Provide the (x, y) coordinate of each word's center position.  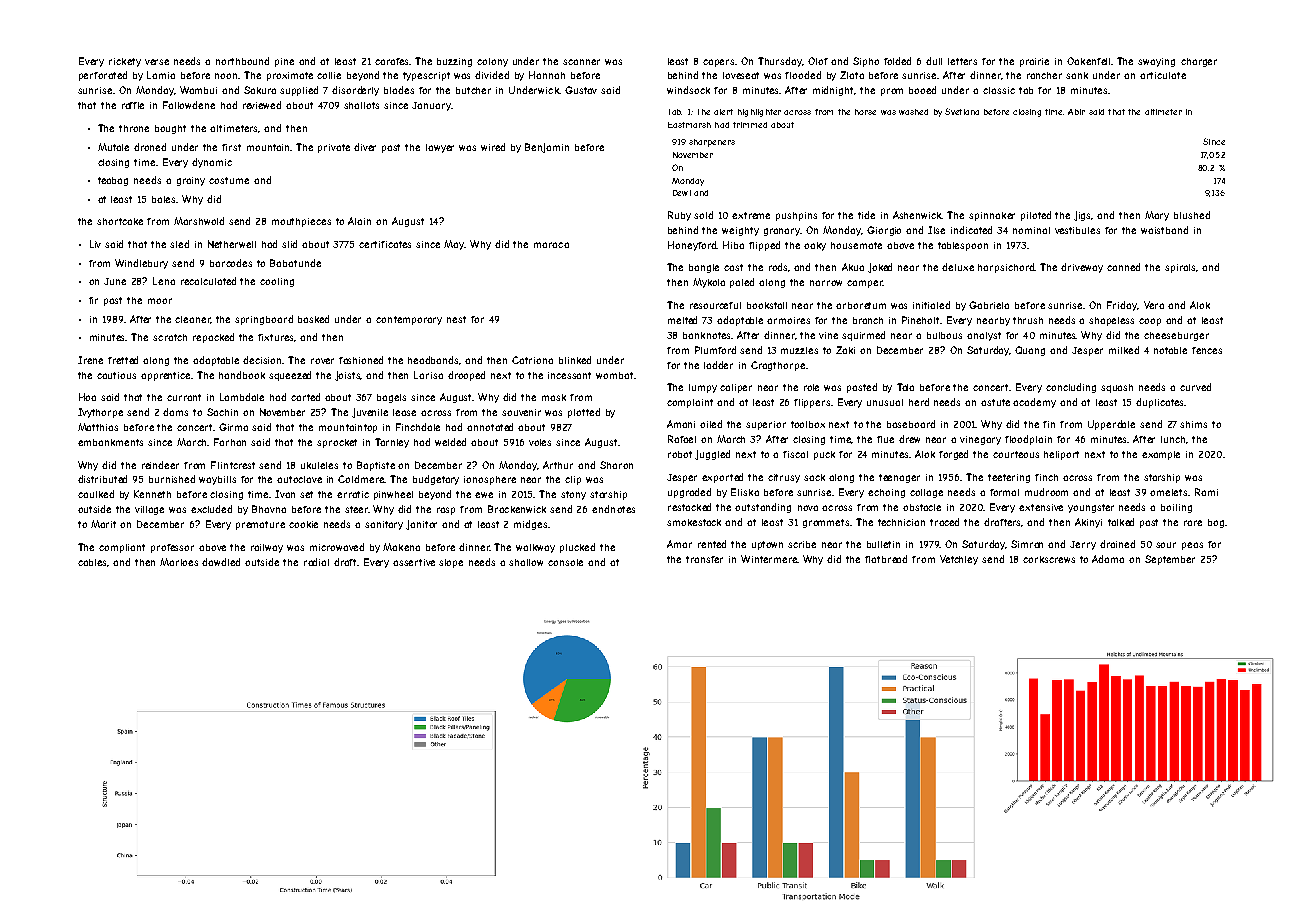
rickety (125, 62)
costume (229, 180)
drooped (466, 376)
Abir (1076, 112)
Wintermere (769, 559)
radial (316, 562)
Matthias (98, 427)
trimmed (750, 125)
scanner (581, 62)
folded (897, 61)
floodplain (1028, 440)
